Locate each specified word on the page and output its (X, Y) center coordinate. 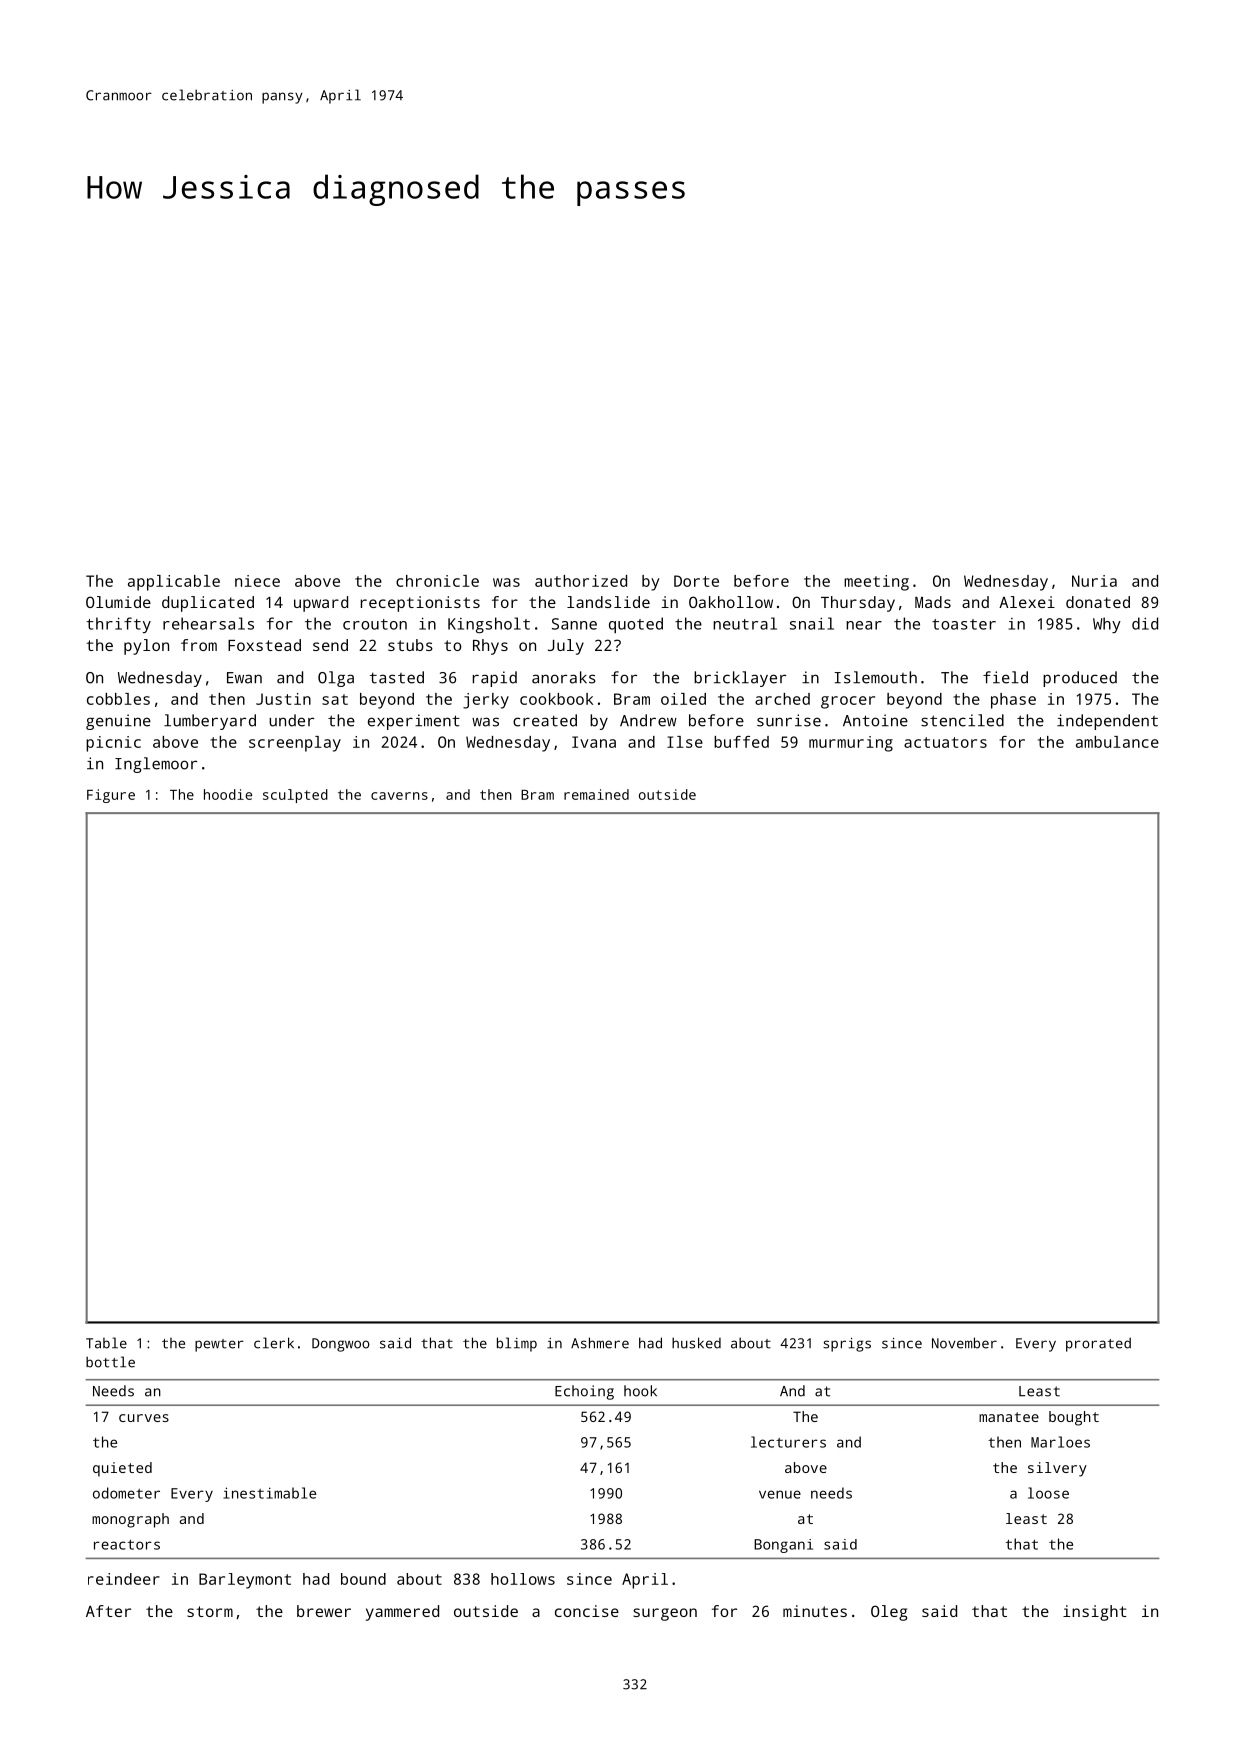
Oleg (889, 1613)
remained (596, 794)
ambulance (1117, 742)
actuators (945, 742)
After (108, 1611)
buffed (741, 742)
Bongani (783, 1546)
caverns (399, 796)
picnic (113, 744)
